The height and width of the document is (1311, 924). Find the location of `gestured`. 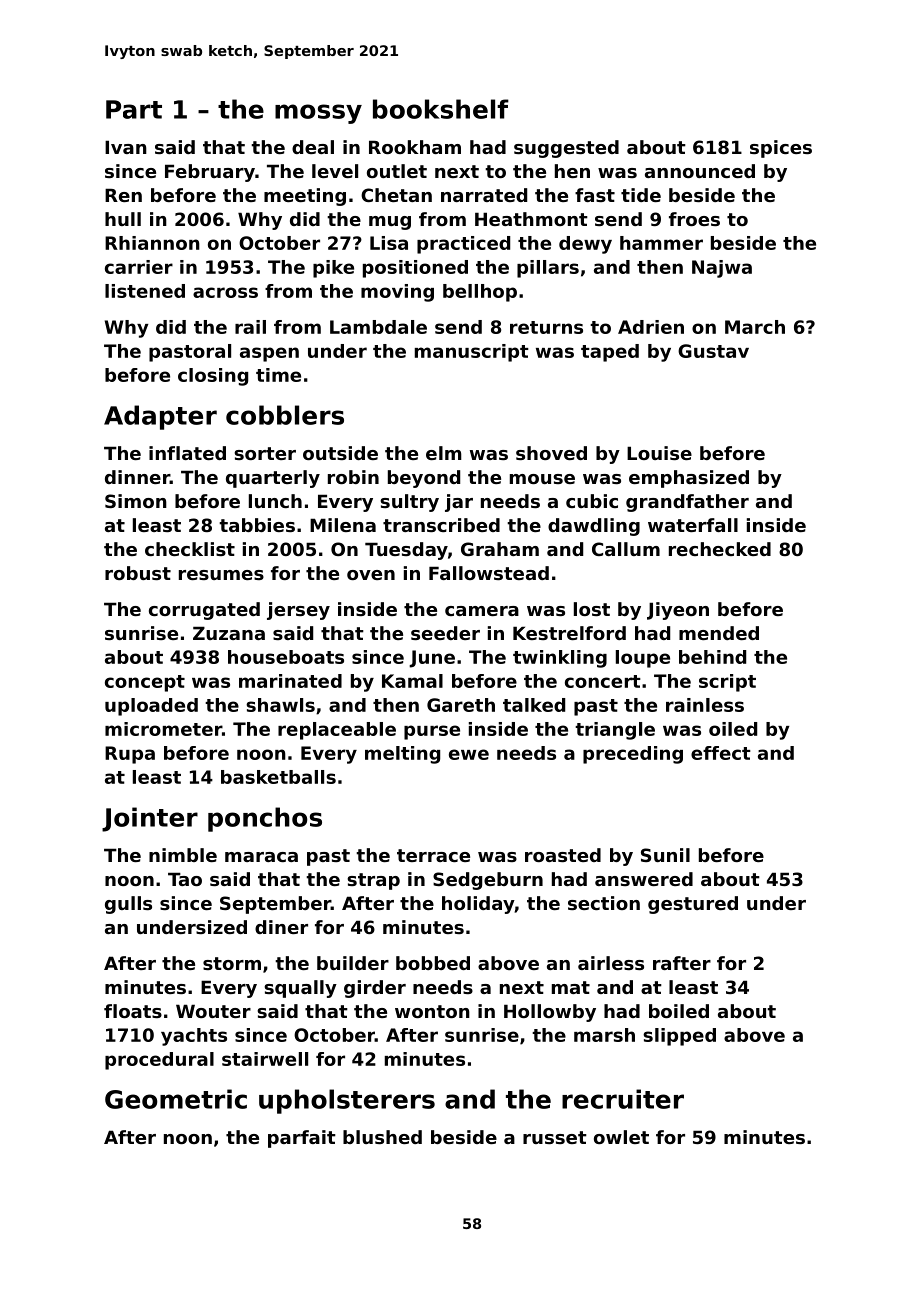

gestured is located at coordinates (693, 905).
